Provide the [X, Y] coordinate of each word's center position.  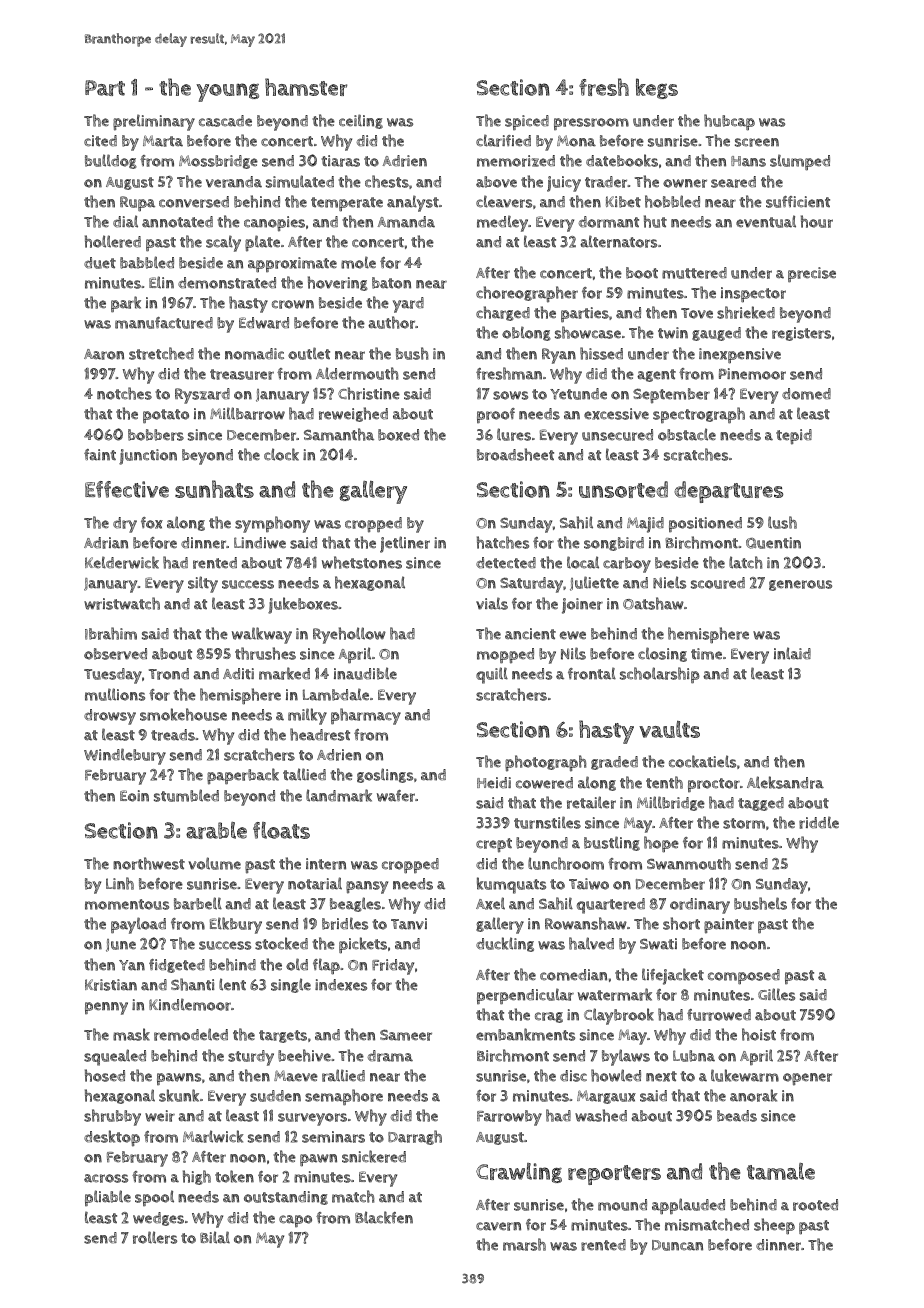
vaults [669, 729]
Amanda [406, 222]
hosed [105, 1075]
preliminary [154, 122]
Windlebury [125, 756]
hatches [503, 542]
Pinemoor [752, 374]
